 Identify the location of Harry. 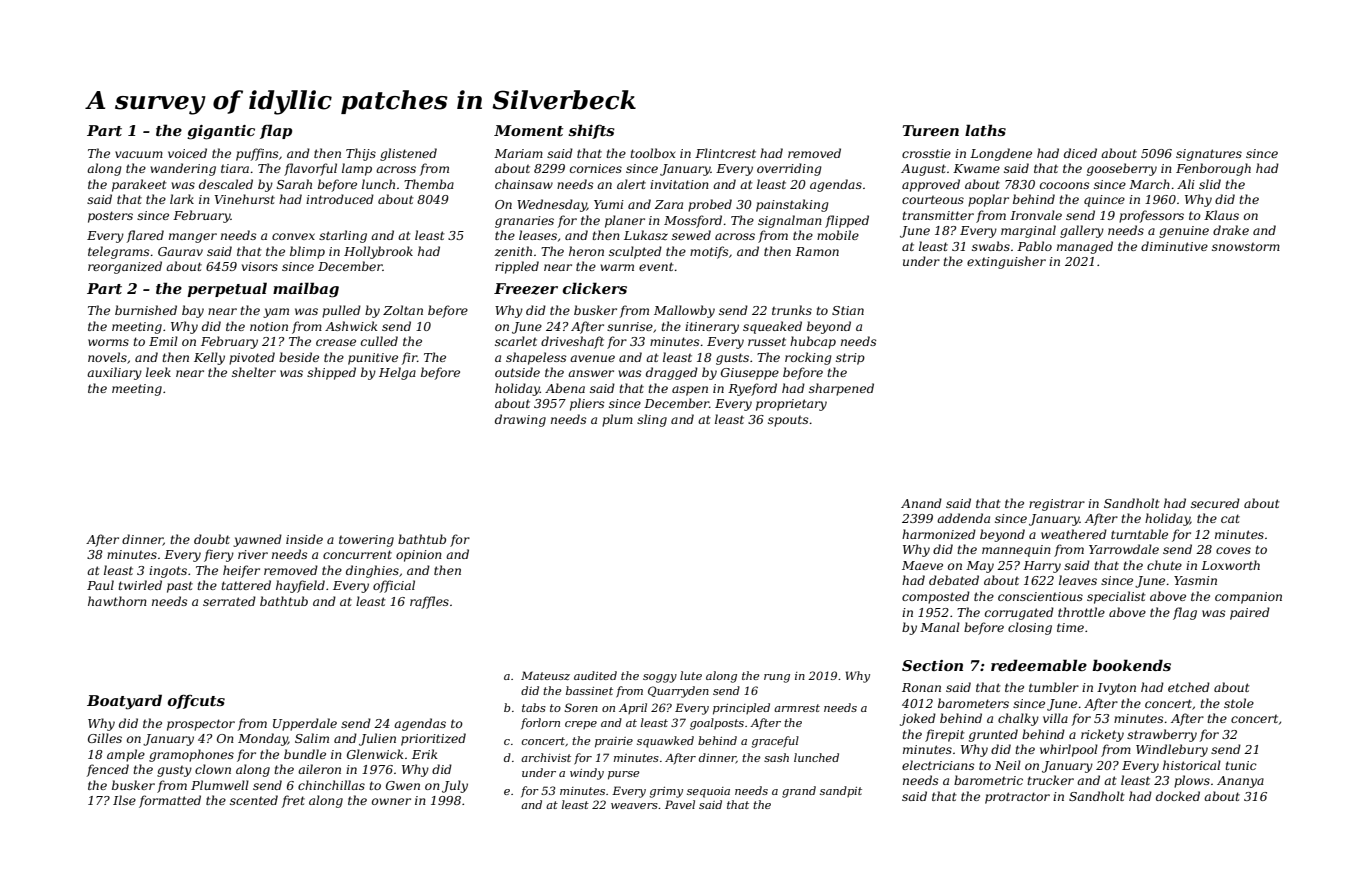
(1042, 567).
